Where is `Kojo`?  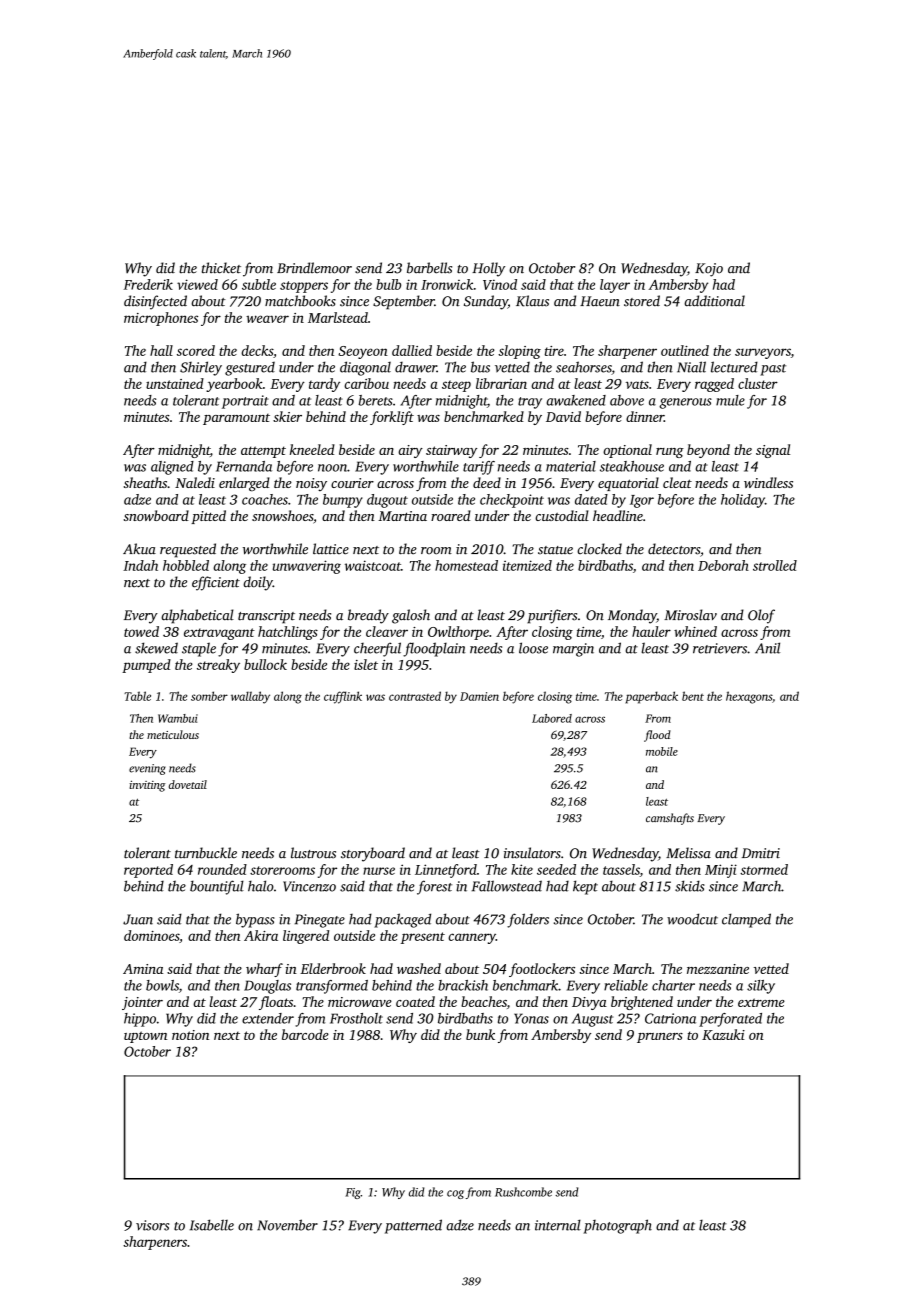
Kojo is located at coordinates (709, 270).
